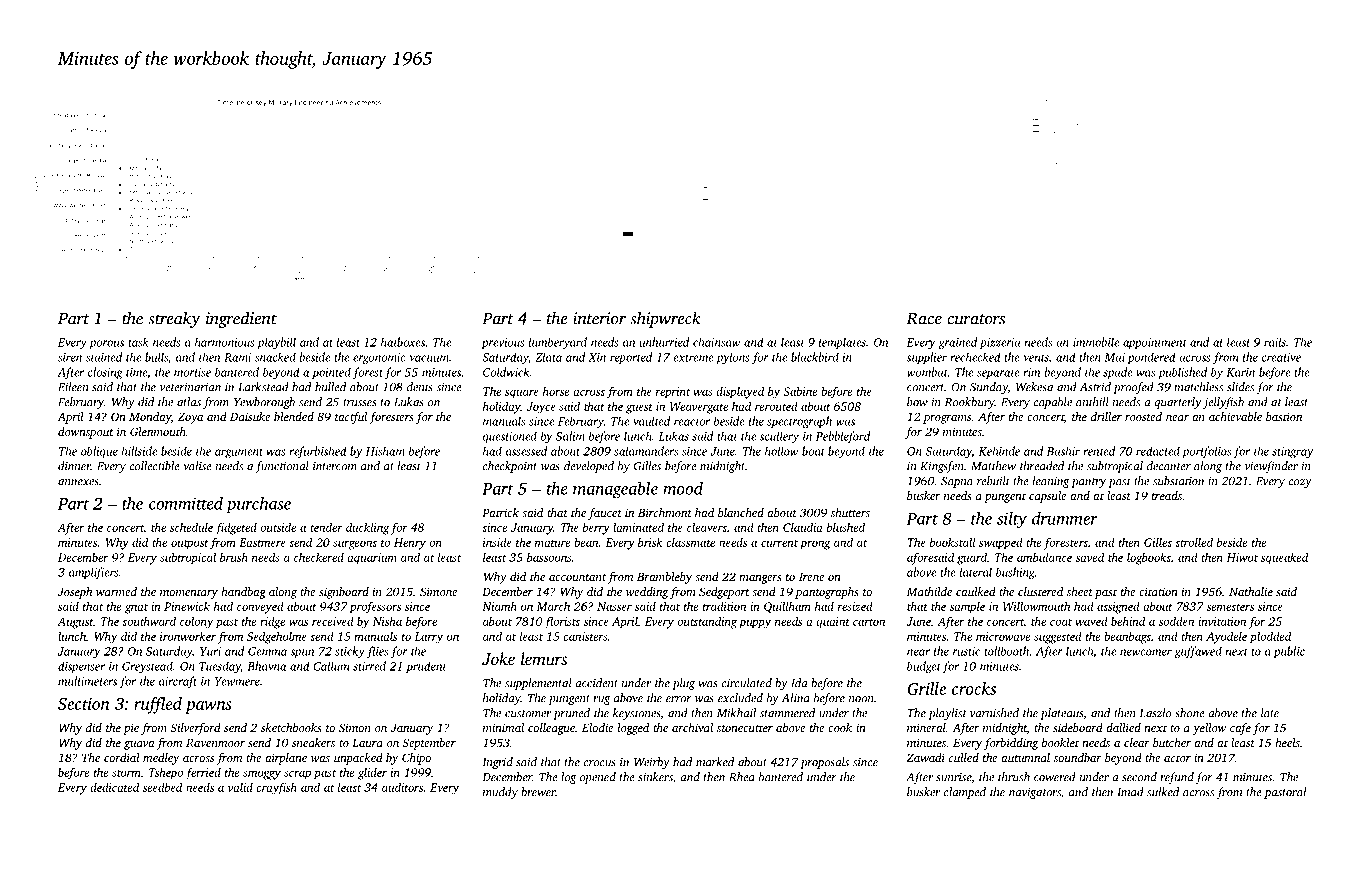 This page has height=887, width=1372. What do you see at coordinates (740, 392) in the page?
I see `displayed` at bounding box center [740, 392].
